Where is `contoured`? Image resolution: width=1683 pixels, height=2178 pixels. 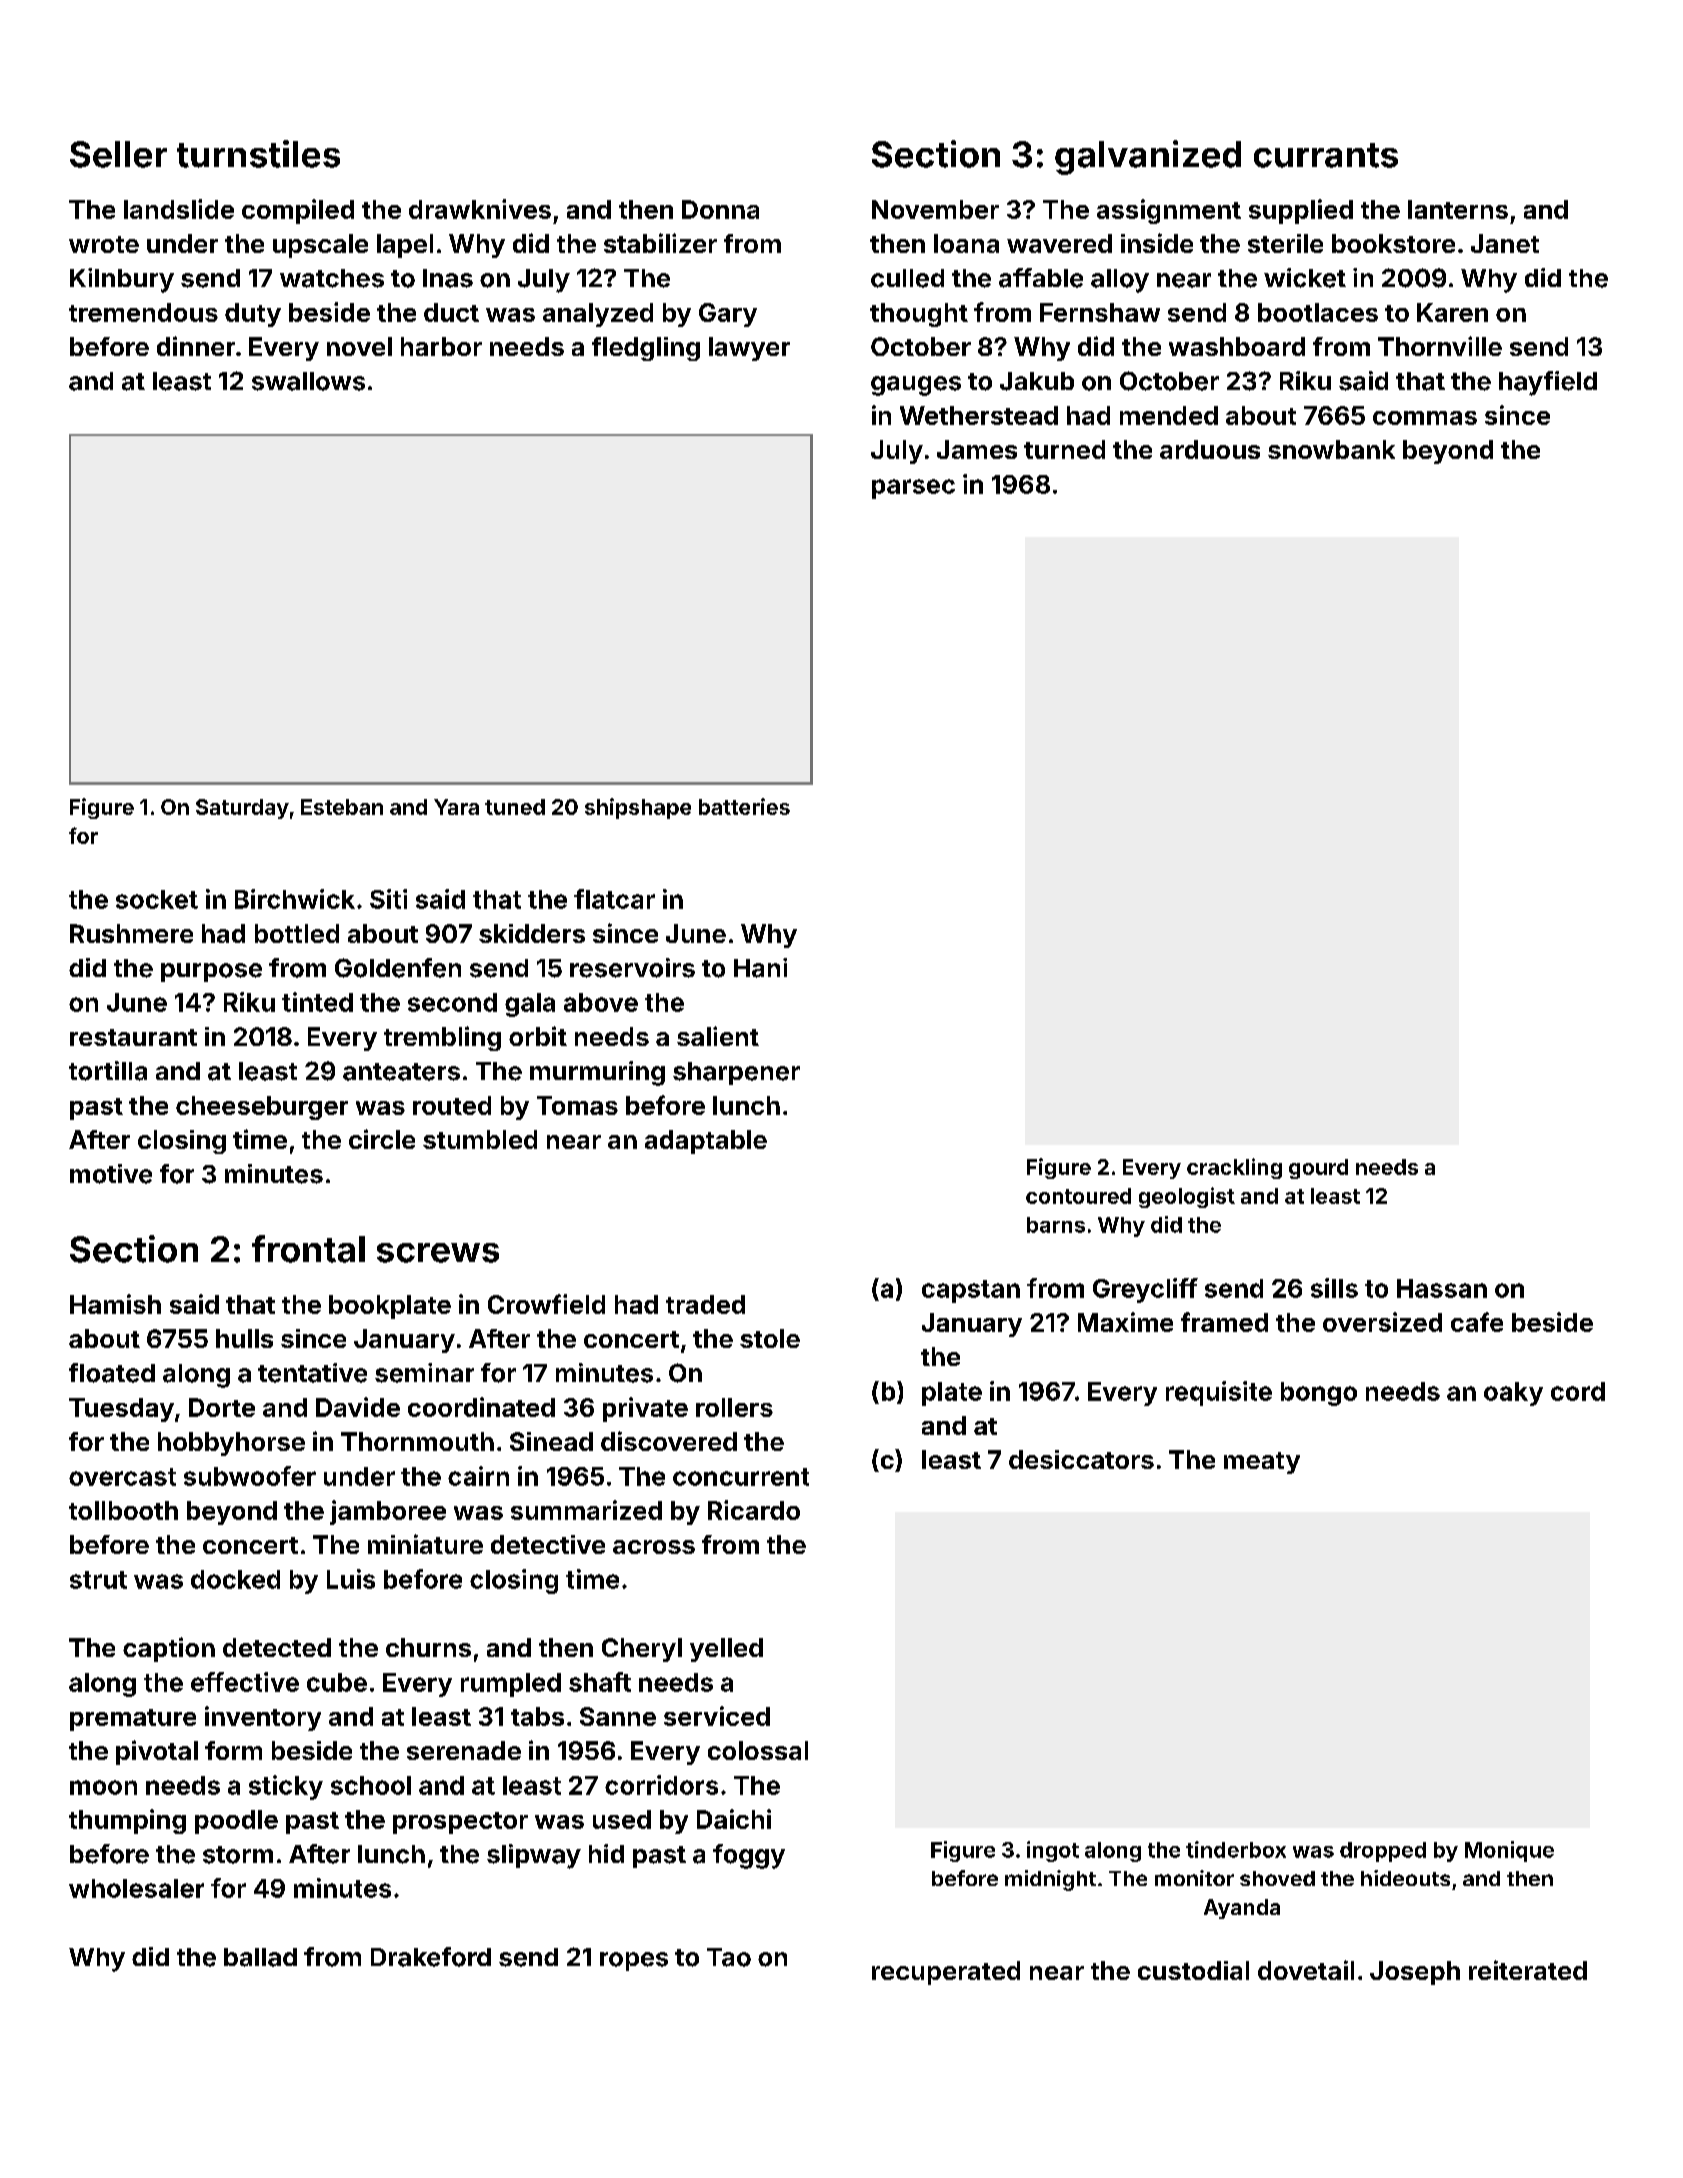
contoured is located at coordinates (1078, 1196).
